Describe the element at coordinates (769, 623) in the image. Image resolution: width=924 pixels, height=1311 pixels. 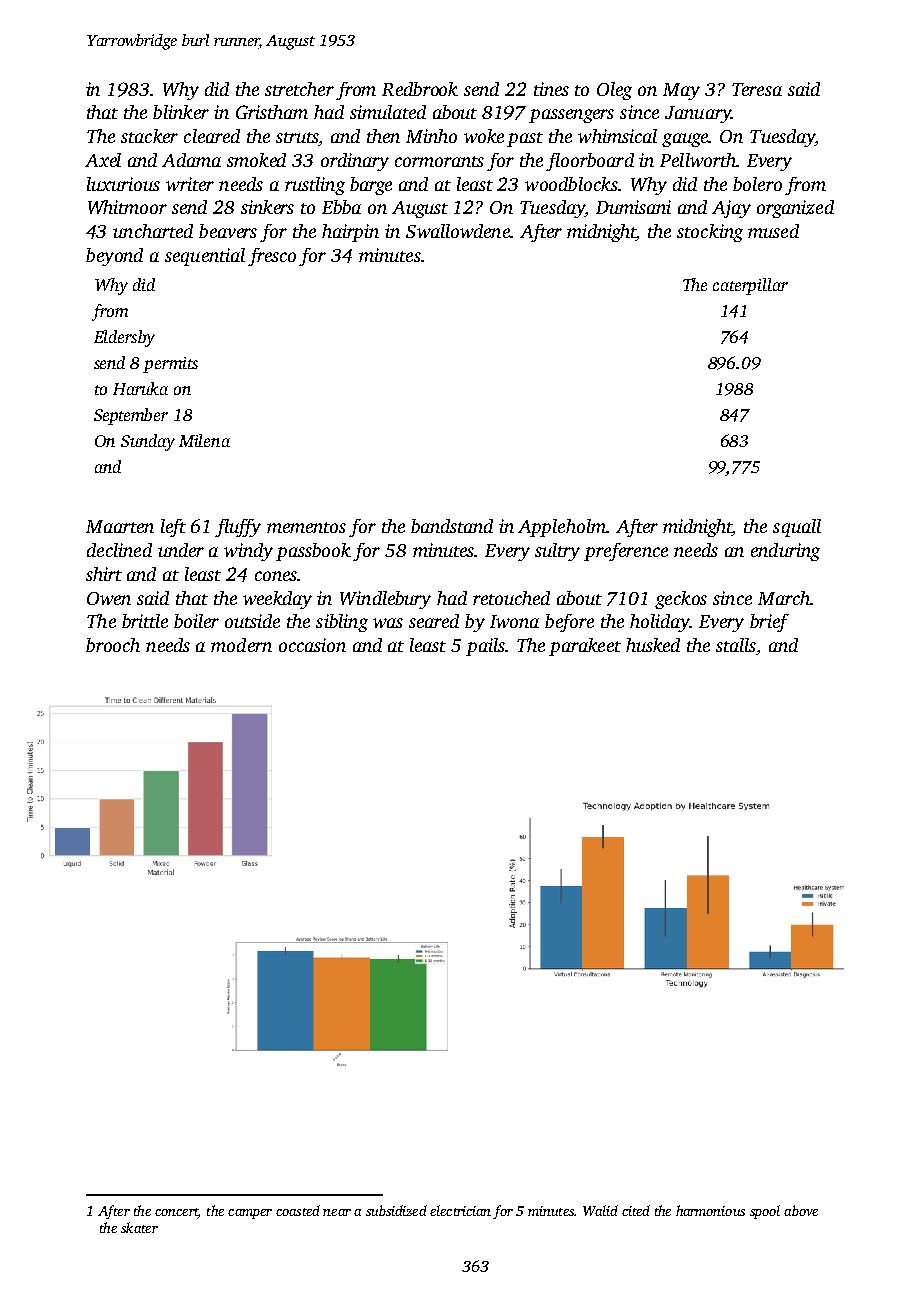
I see `brief` at that location.
